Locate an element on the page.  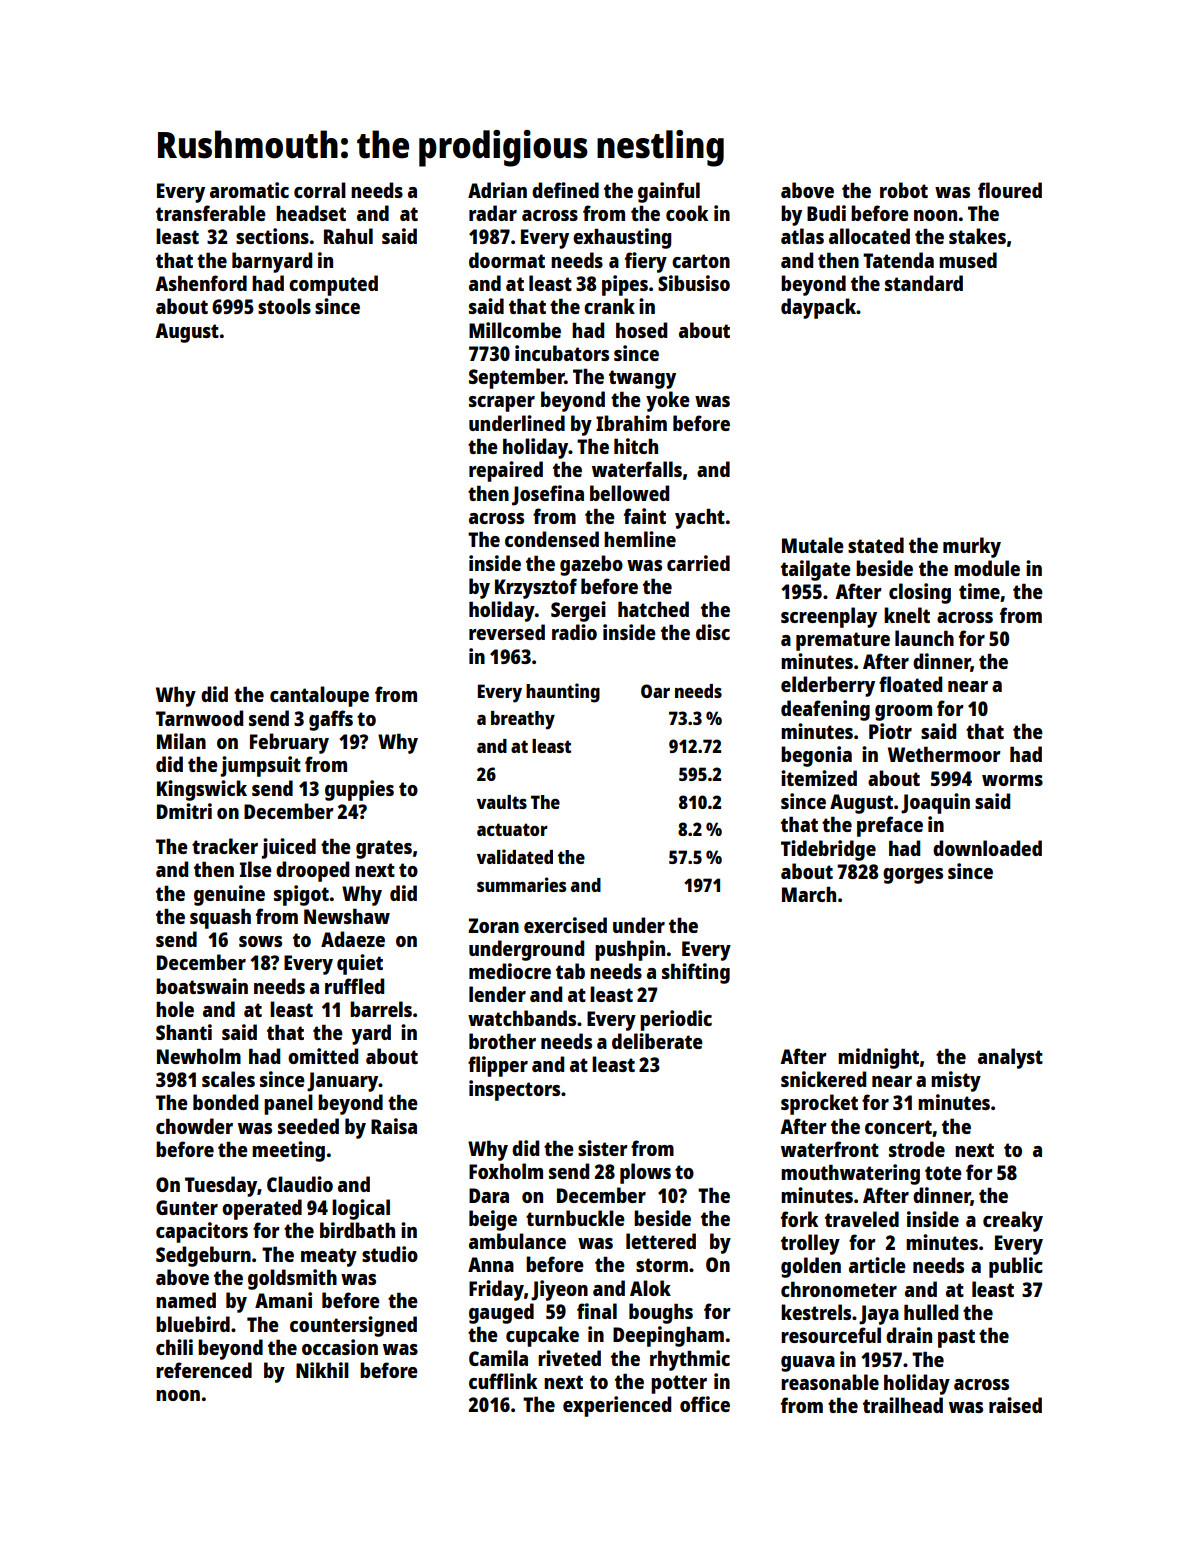
radar is located at coordinates (493, 213).
